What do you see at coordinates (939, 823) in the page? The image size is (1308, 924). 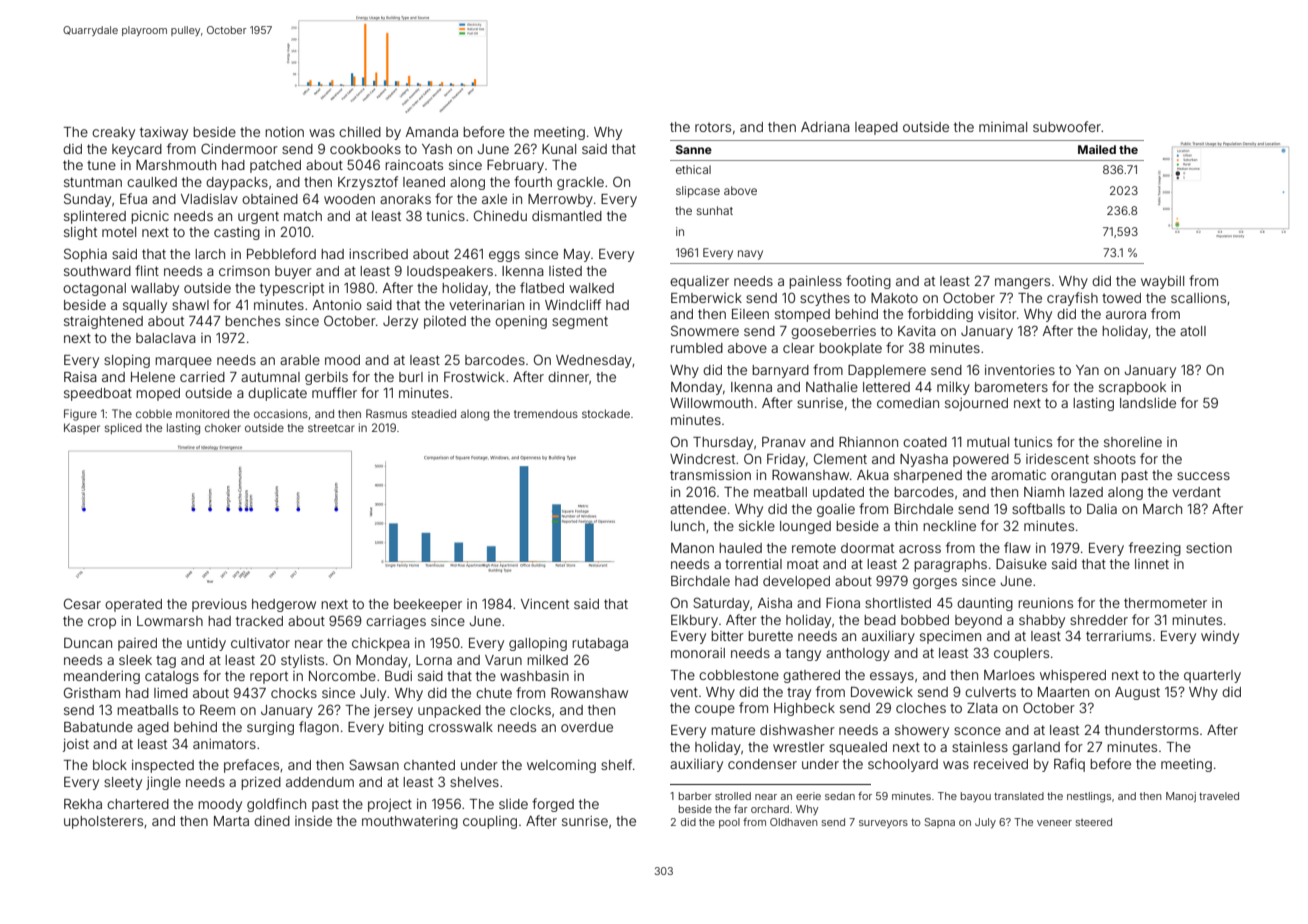 I see `Sapna` at bounding box center [939, 823].
